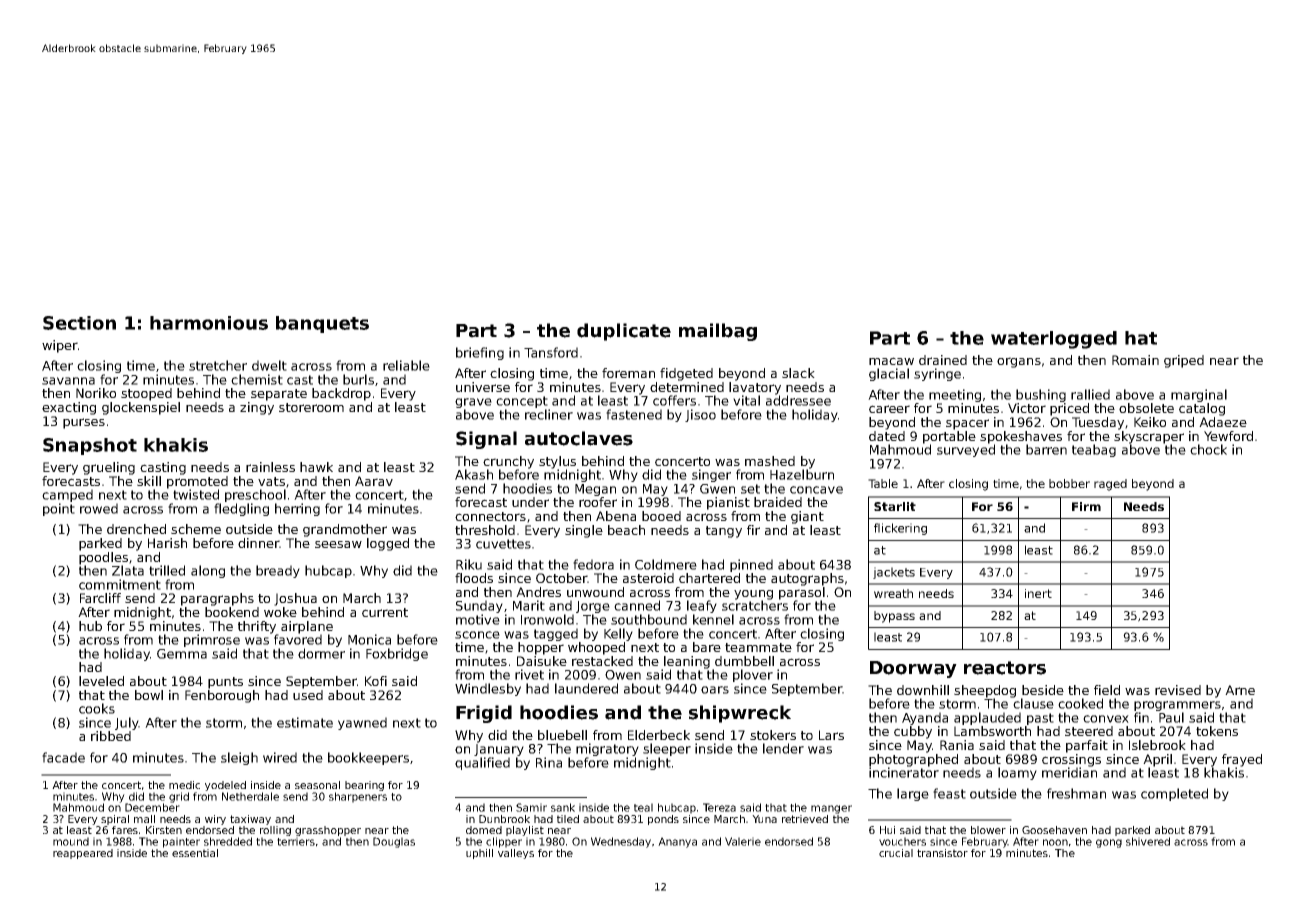 The height and width of the screenshot is (924, 1308). I want to click on exacting, so click(69, 408).
